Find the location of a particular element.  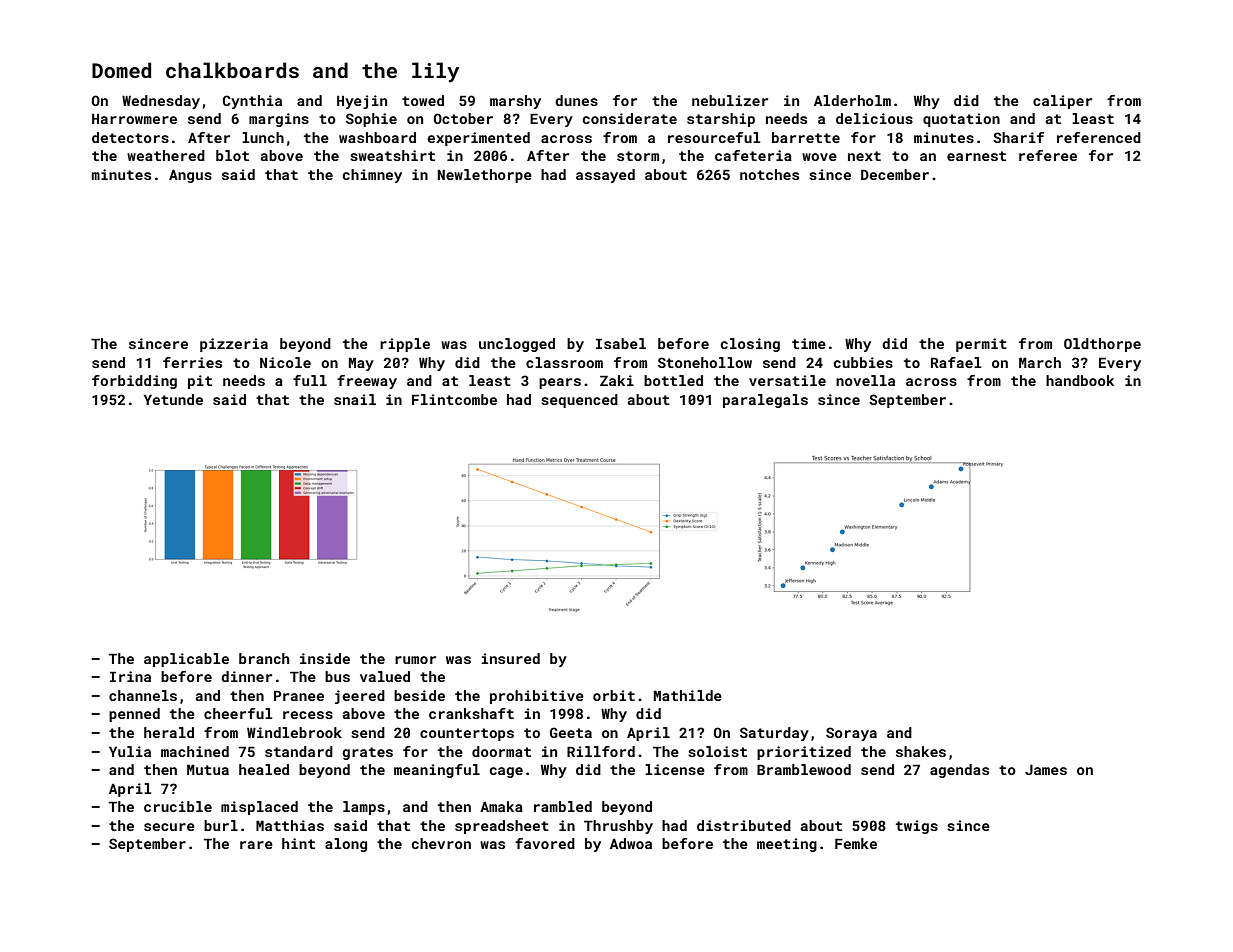

orbit is located at coordinates (614, 695).
